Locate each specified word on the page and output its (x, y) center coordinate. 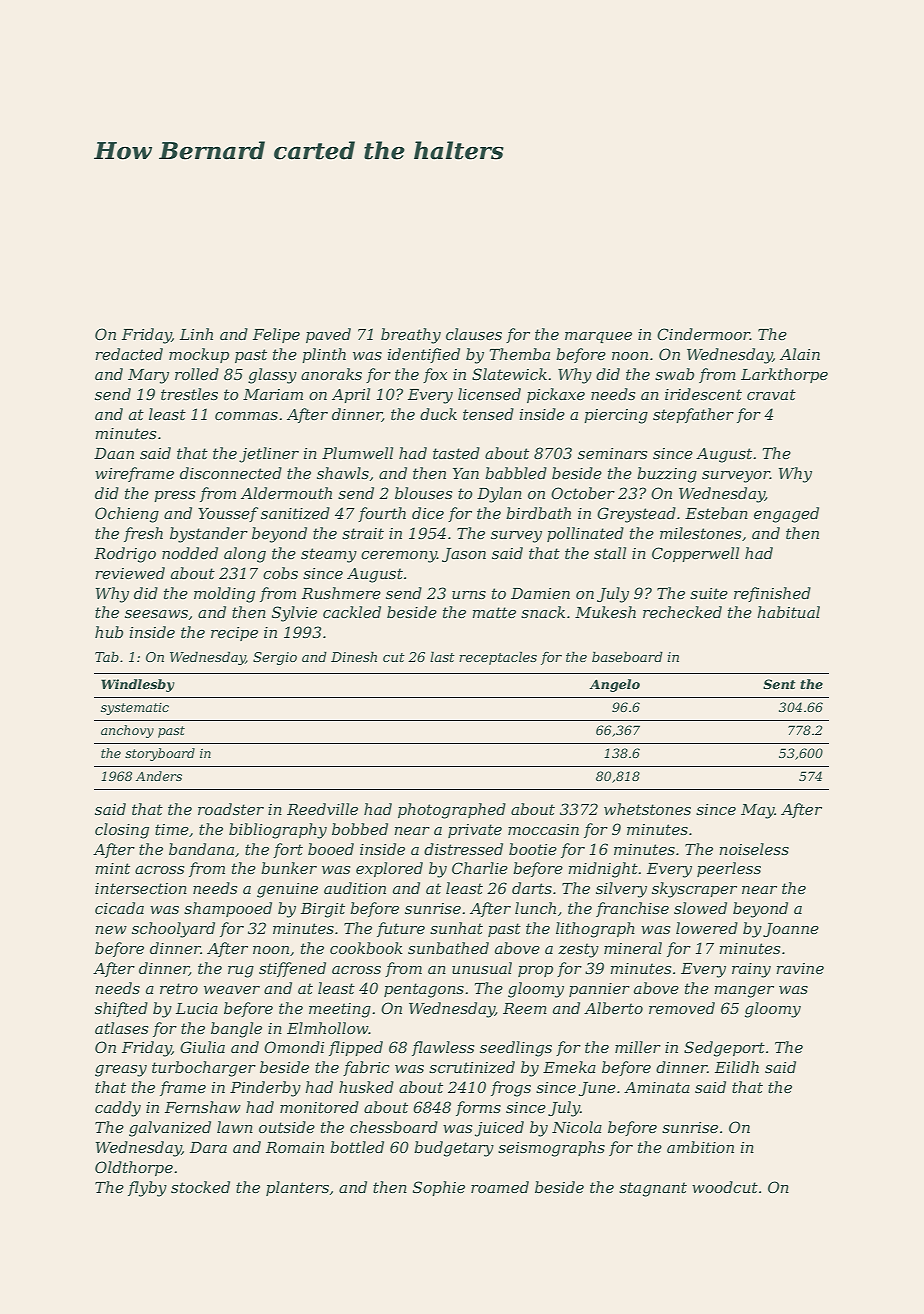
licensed (489, 394)
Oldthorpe (134, 1168)
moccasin (543, 829)
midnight (603, 870)
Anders (159, 776)
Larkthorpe (784, 375)
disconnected (231, 473)
